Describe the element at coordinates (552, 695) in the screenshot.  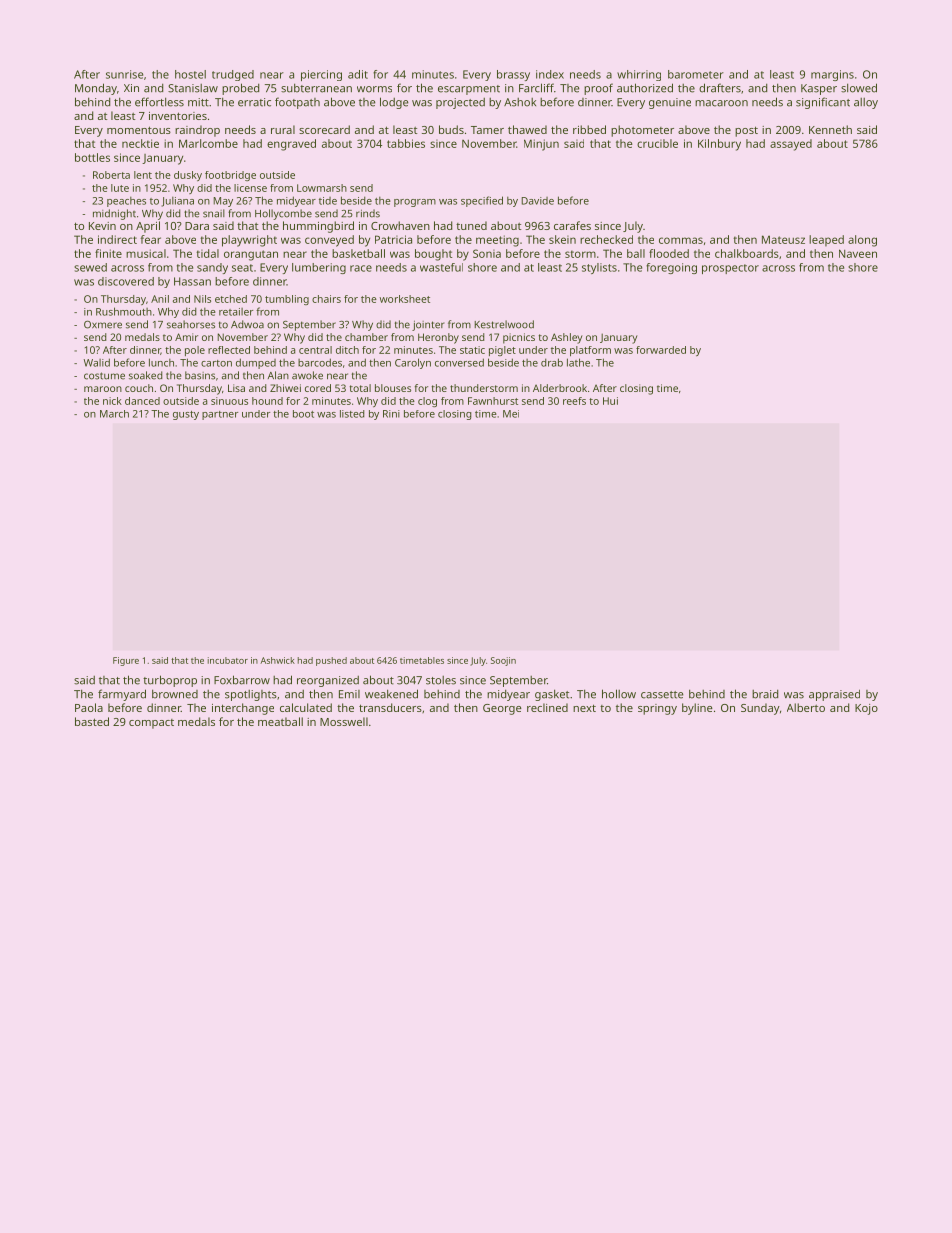
I see `gasket` at that location.
